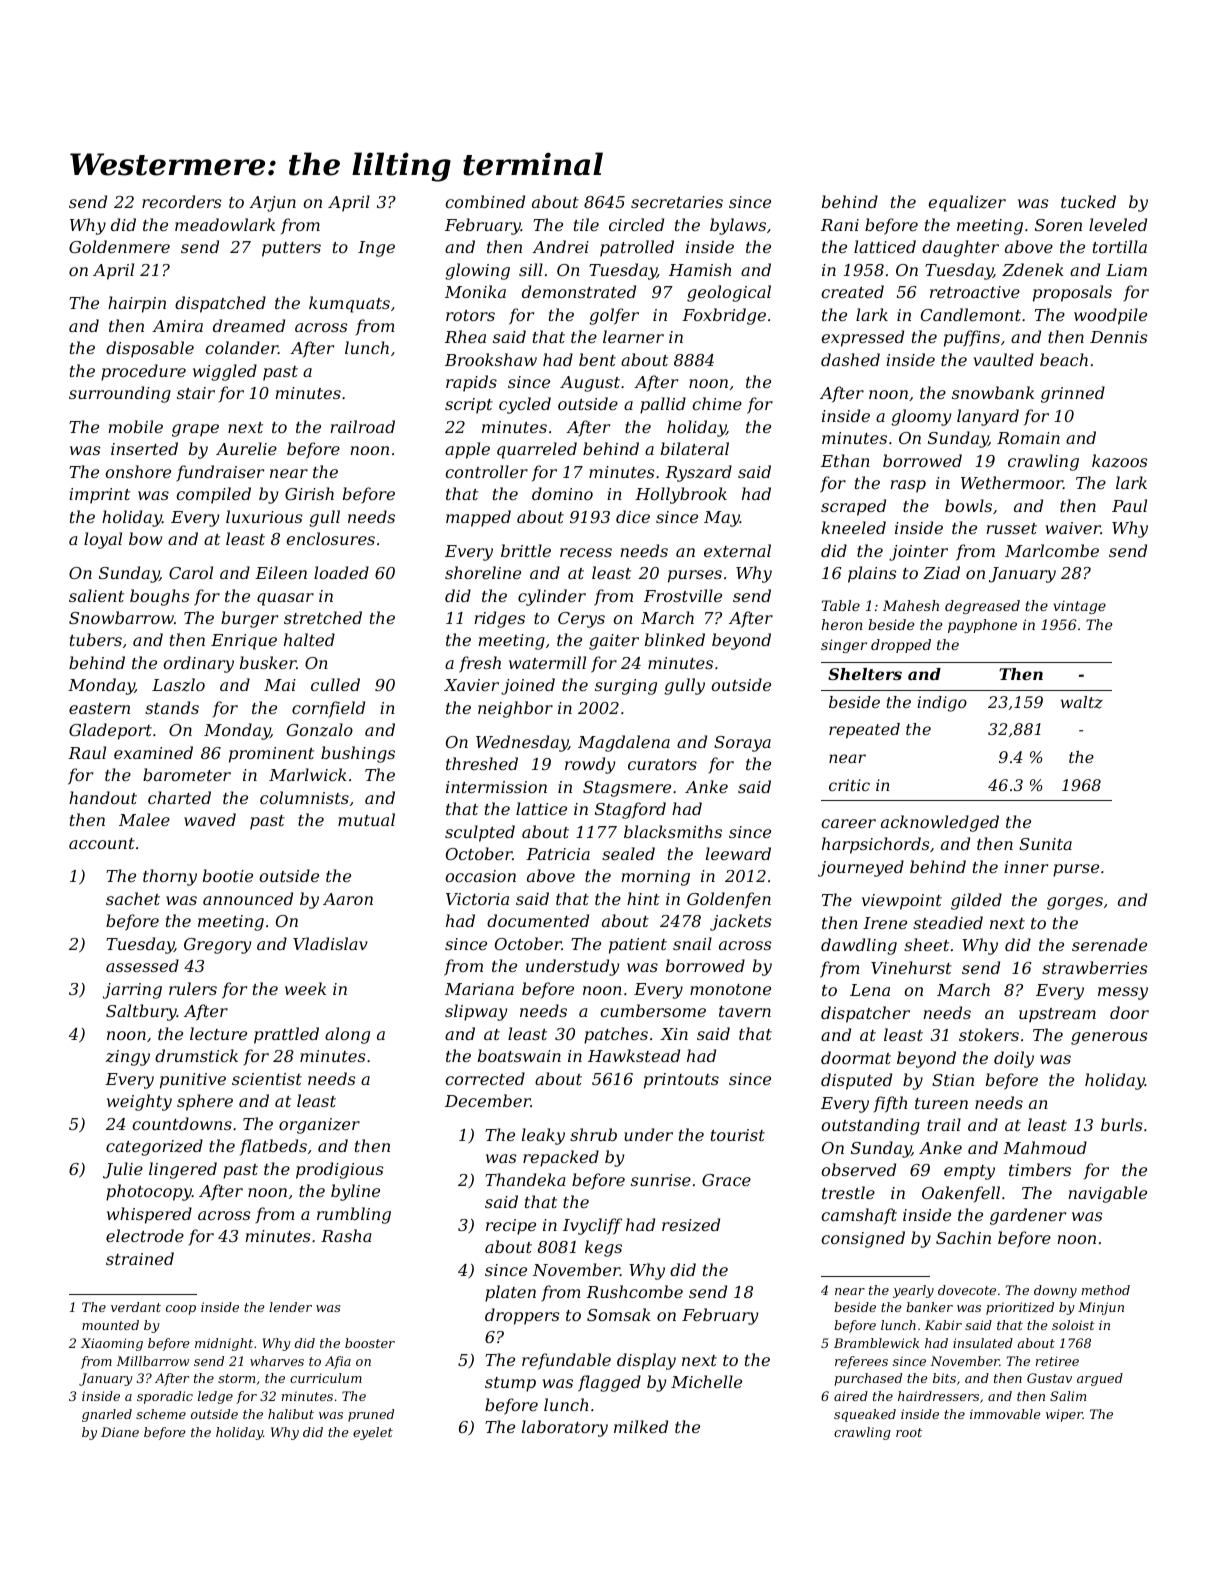 The image size is (1217, 1575). What do you see at coordinates (706, 1381) in the page?
I see `Michelle` at bounding box center [706, 1381].
